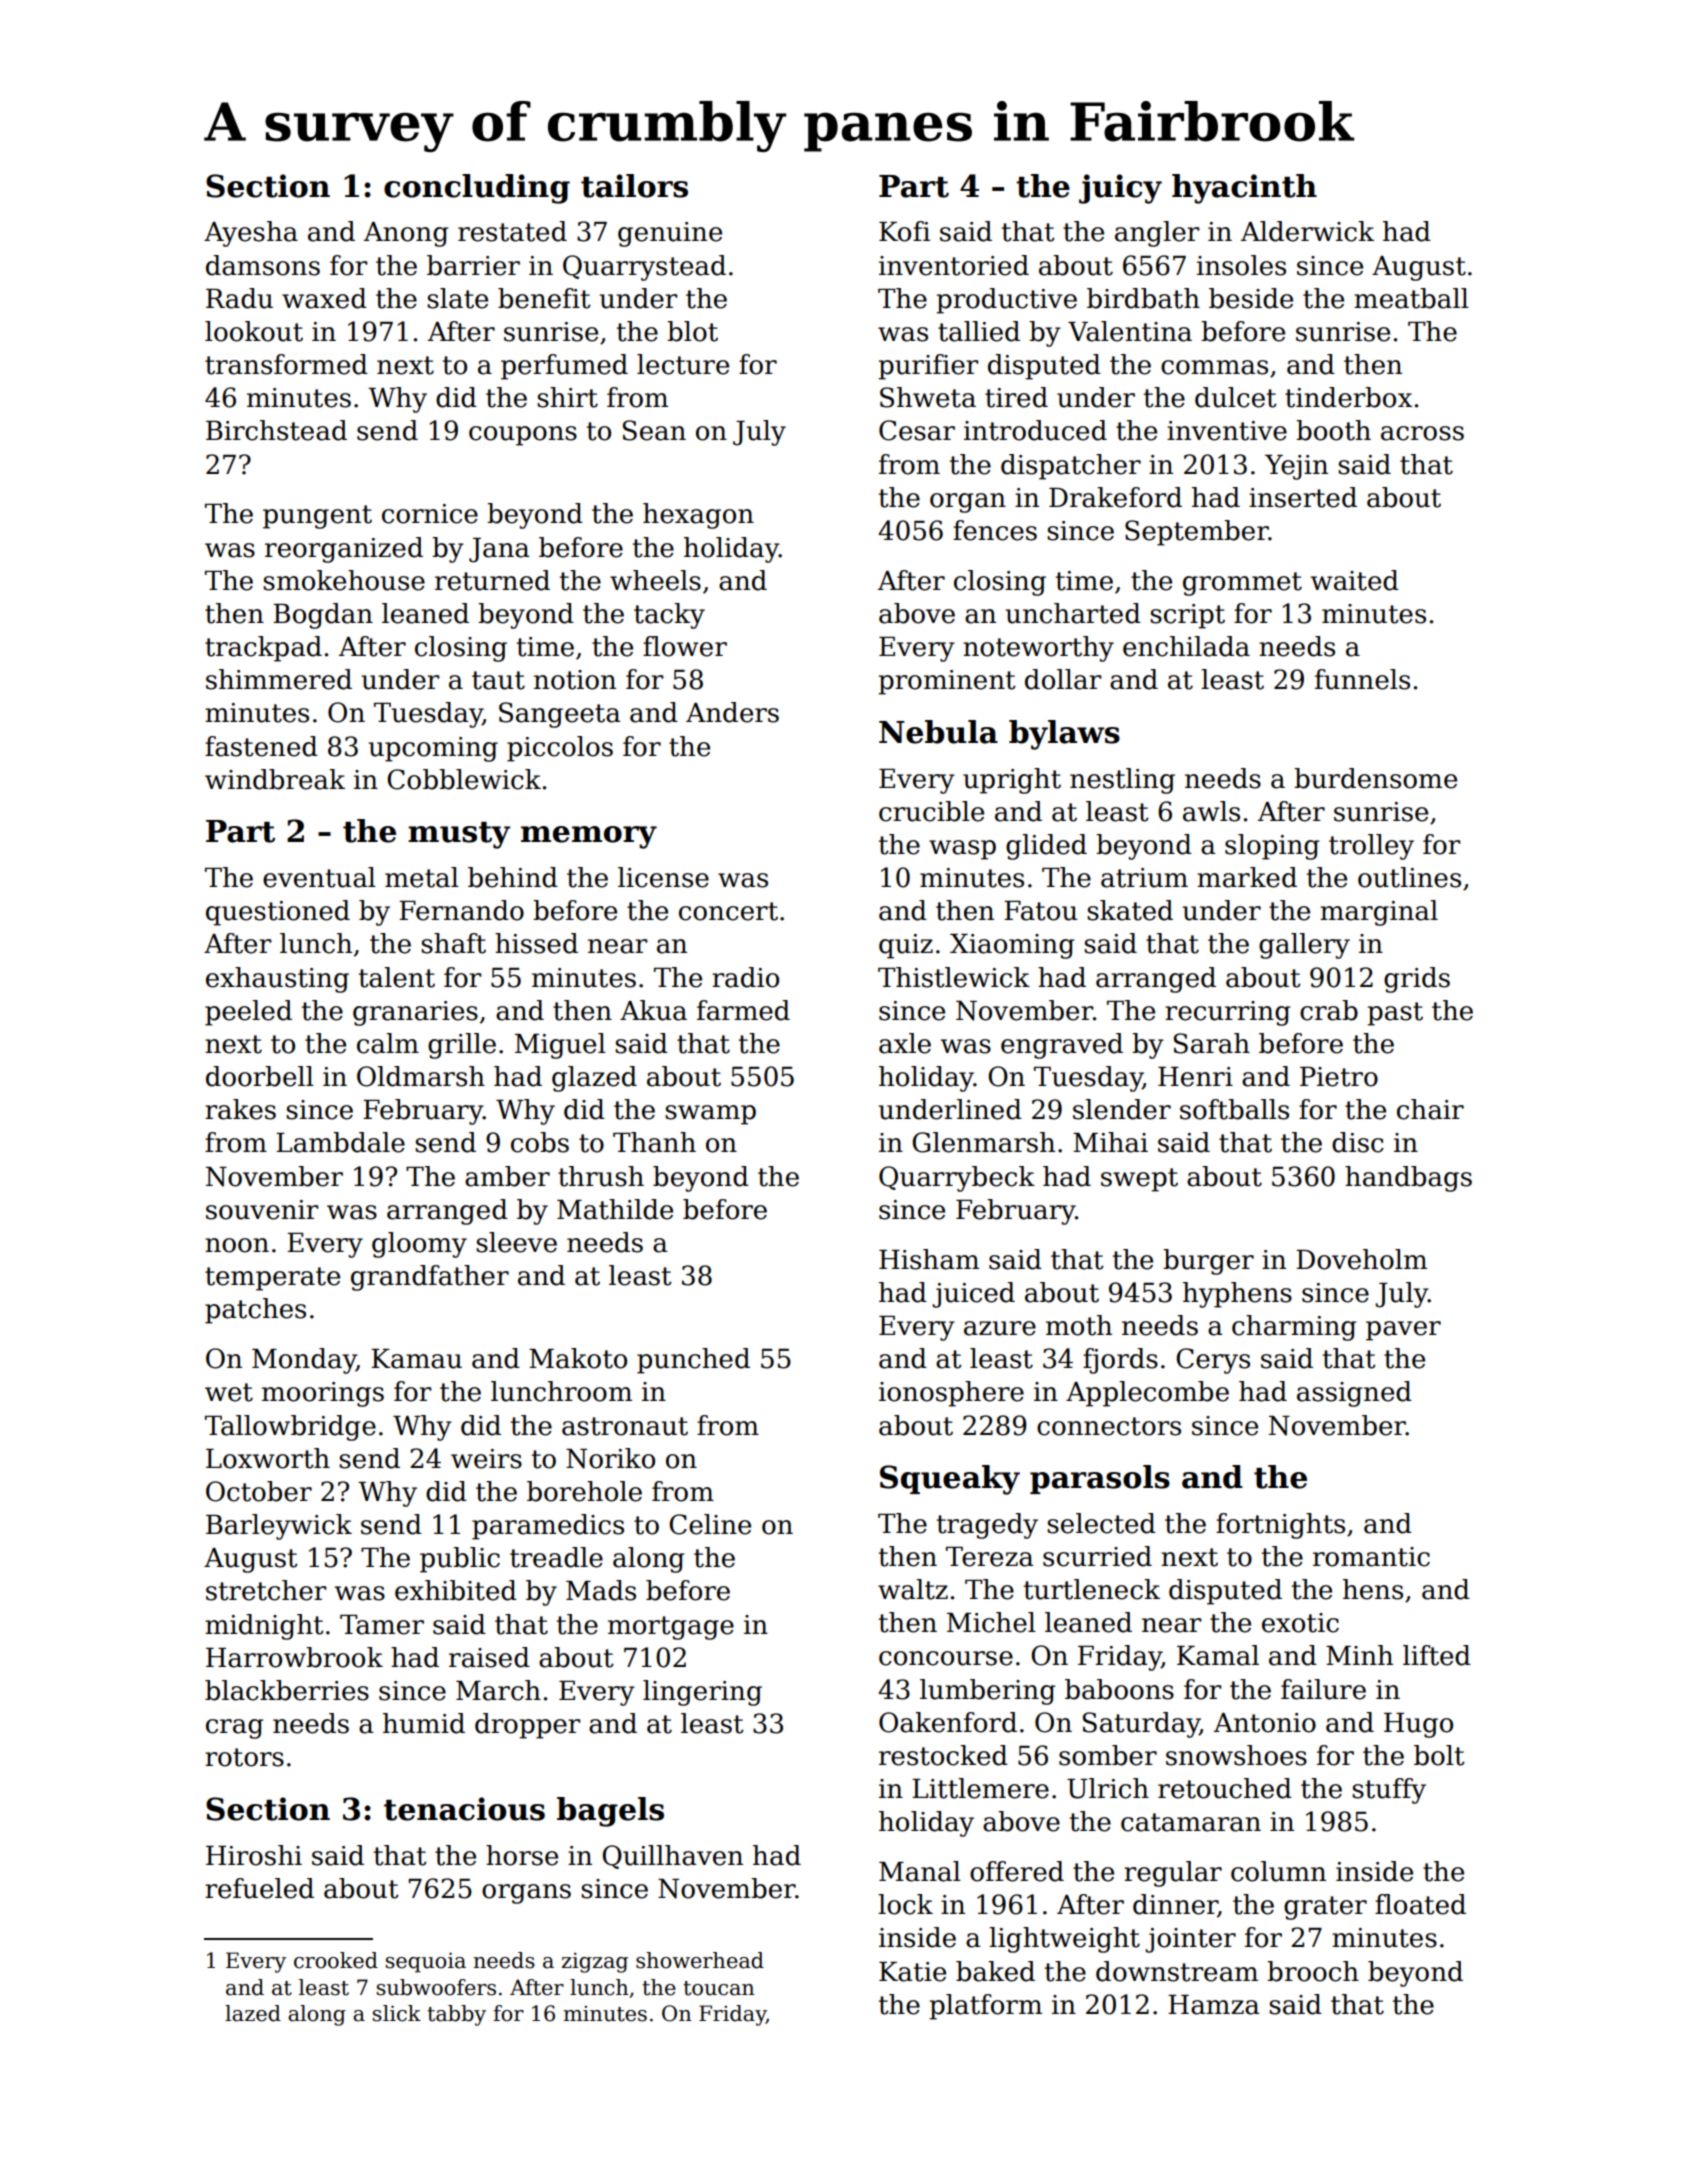  What do you see at coordinates (990, 1557) in the screenshot?
I see `Tereza` at bounding box center [990, 1557].
